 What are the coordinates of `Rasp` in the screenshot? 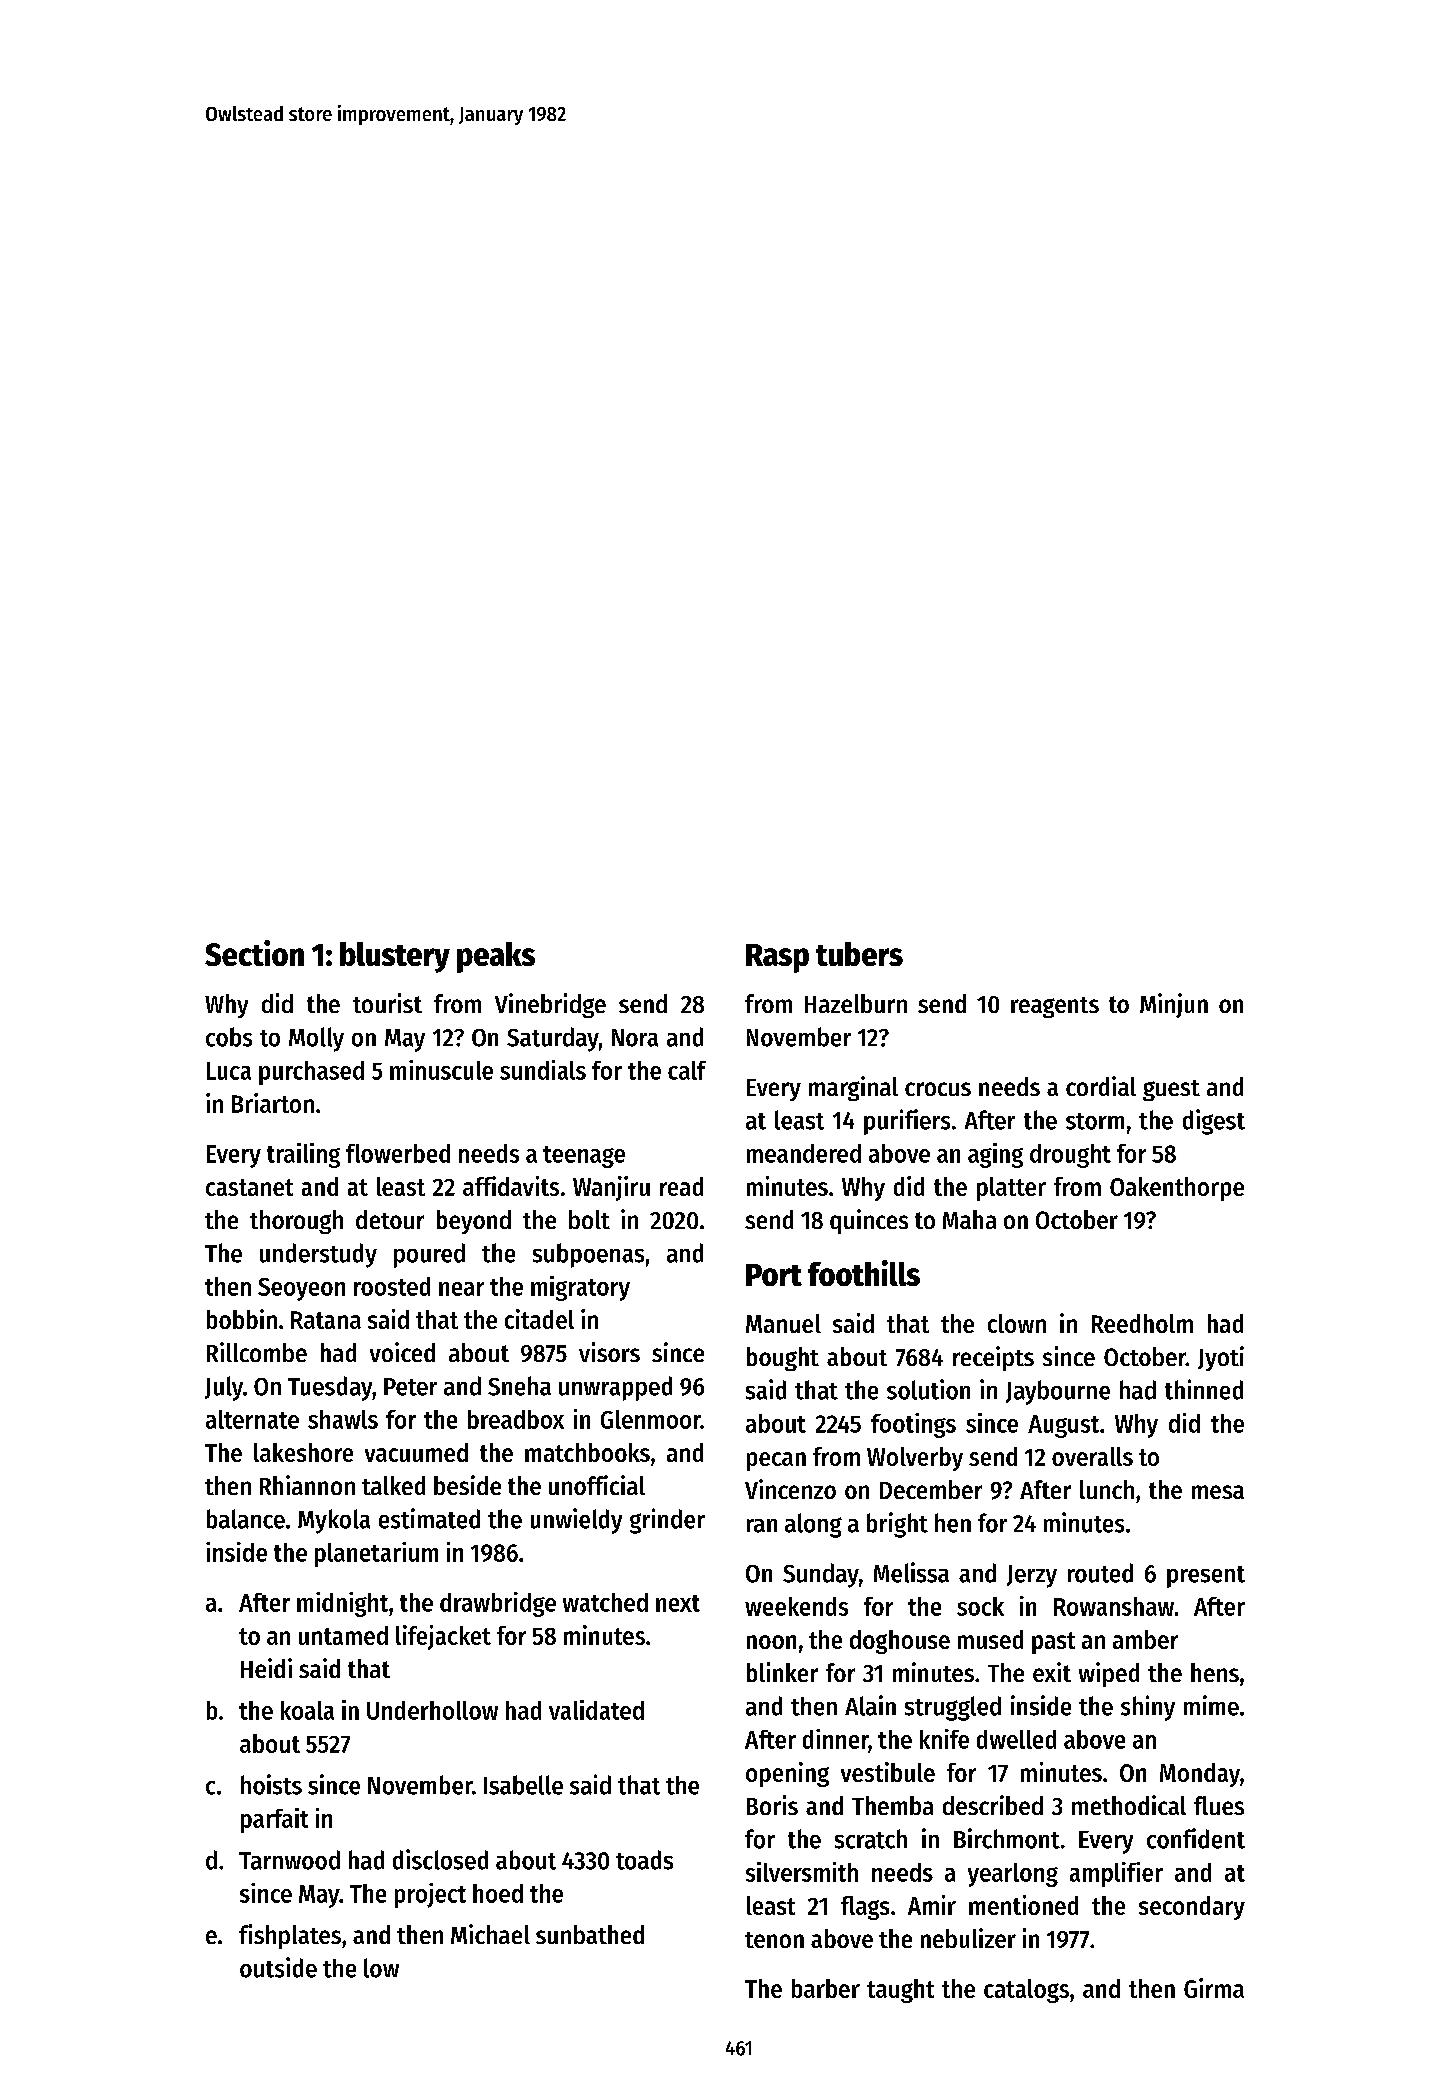 It's located at (777, 958).
